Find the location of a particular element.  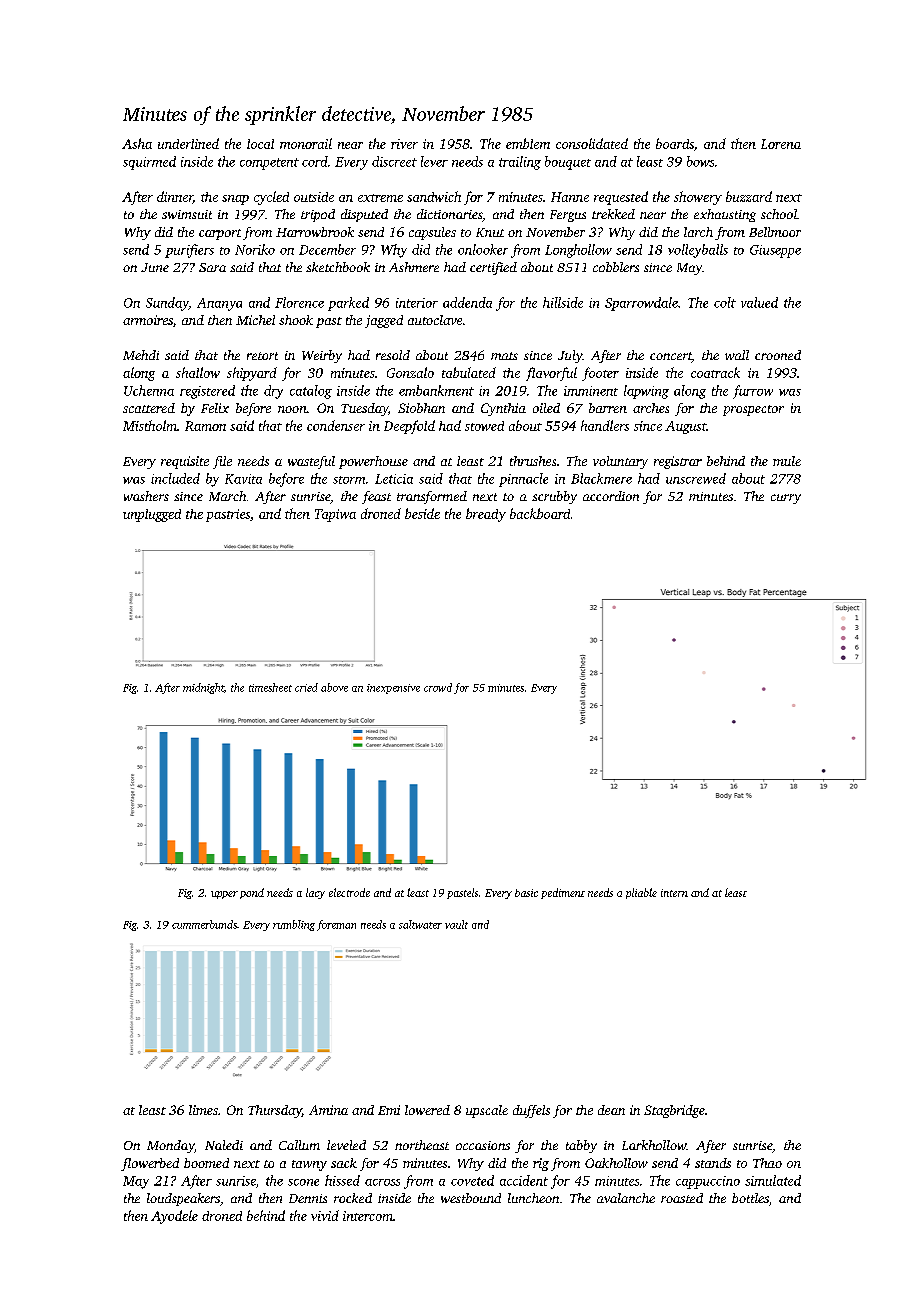

westbound is located at coordinates (471, 1198).
